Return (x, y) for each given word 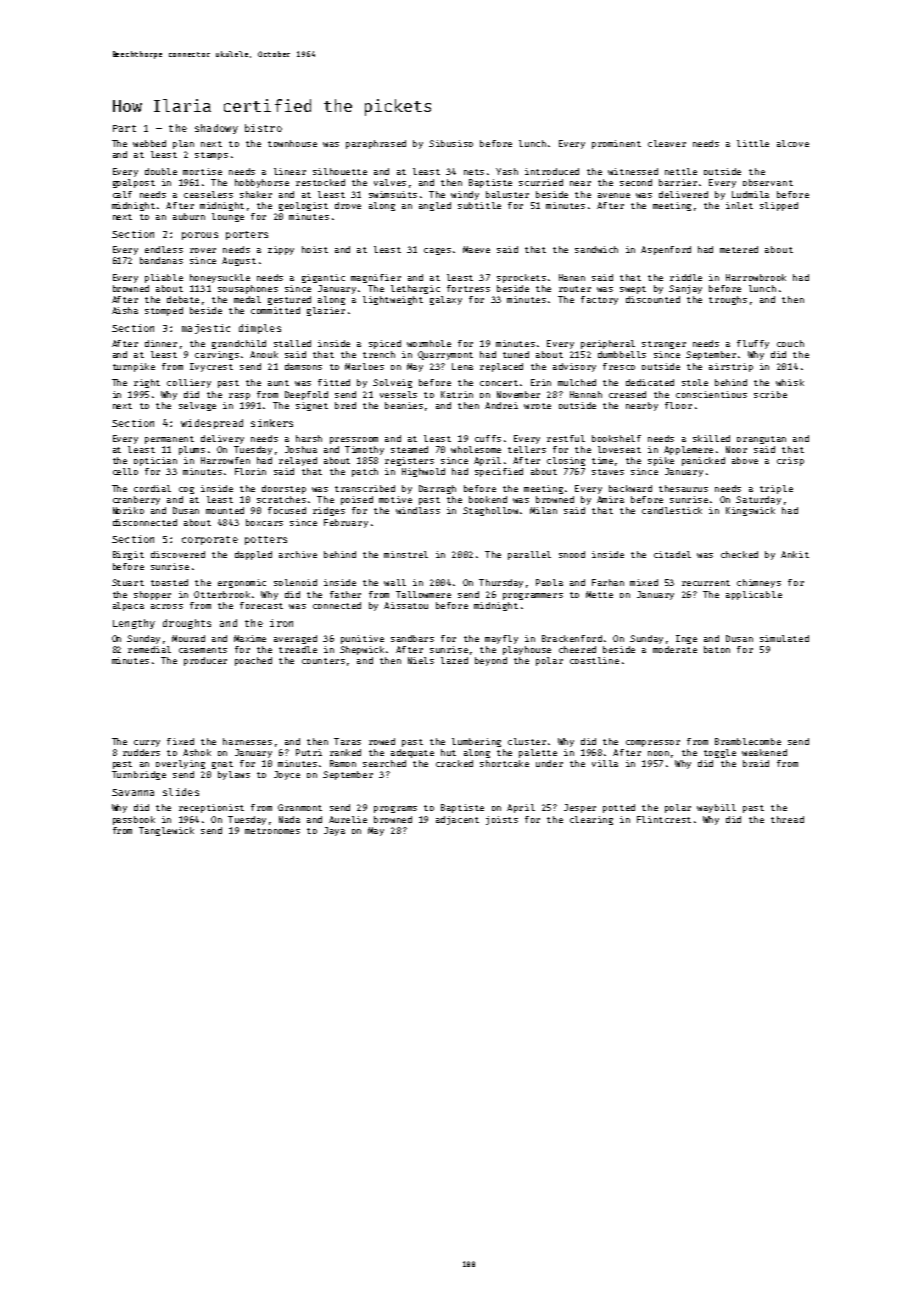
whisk (790, 382)
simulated (784, 638)
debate (183, 299)
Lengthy (134, 624)
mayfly (501, 639)
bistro (263, 128)
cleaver (667, 143)
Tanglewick (166, 831)
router (575, 289)
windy (465, 195)
